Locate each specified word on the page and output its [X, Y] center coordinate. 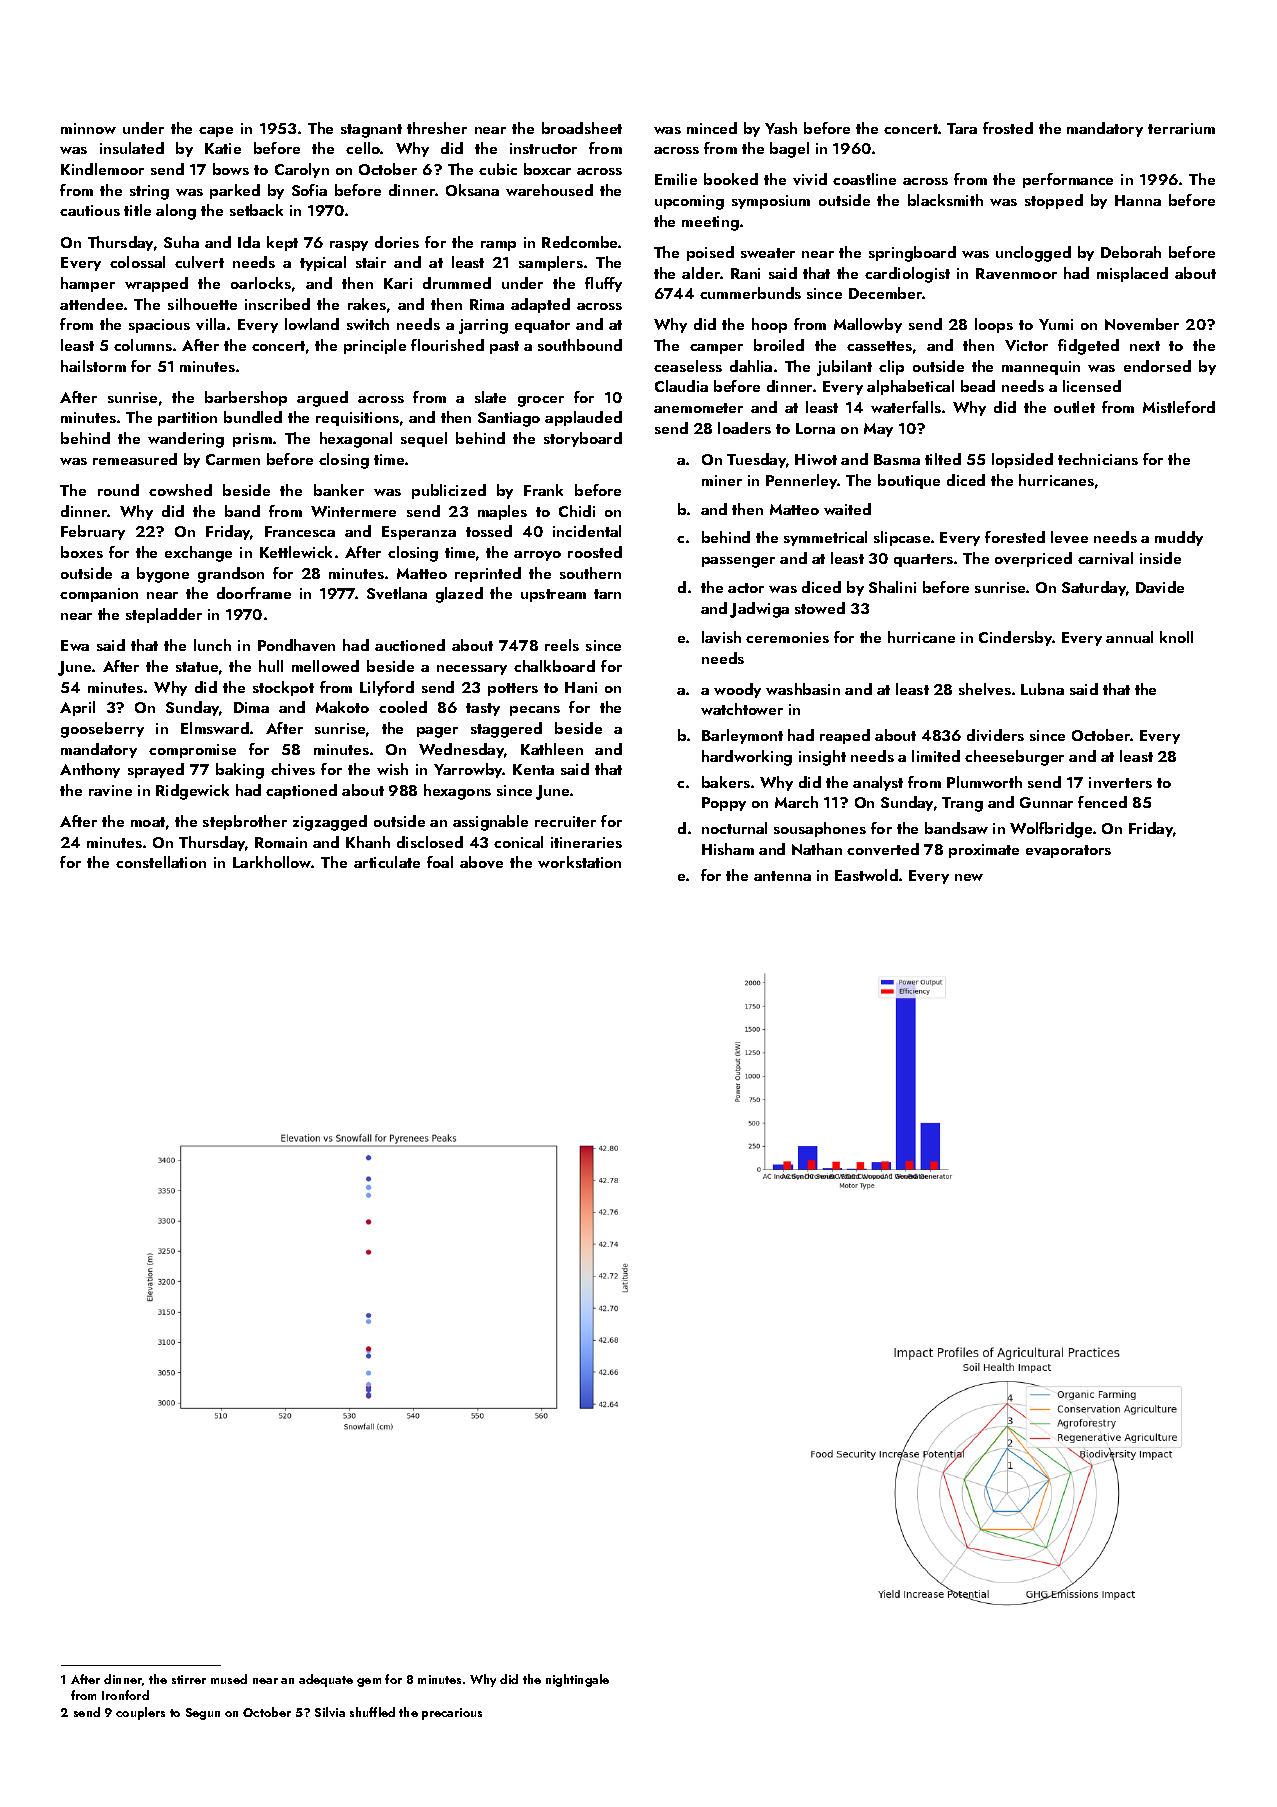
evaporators [1068, 851]
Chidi [577, 511]
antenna [782, 876]
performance [1068, 180]
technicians [1098, 459]
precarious [452, 1714]
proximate [984, 851]
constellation [161, 862]
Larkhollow [272, 862]
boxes [82, 552]
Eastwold [866, 875]
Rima [487, 304]
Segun [203, 1714]
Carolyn [302, 170]
